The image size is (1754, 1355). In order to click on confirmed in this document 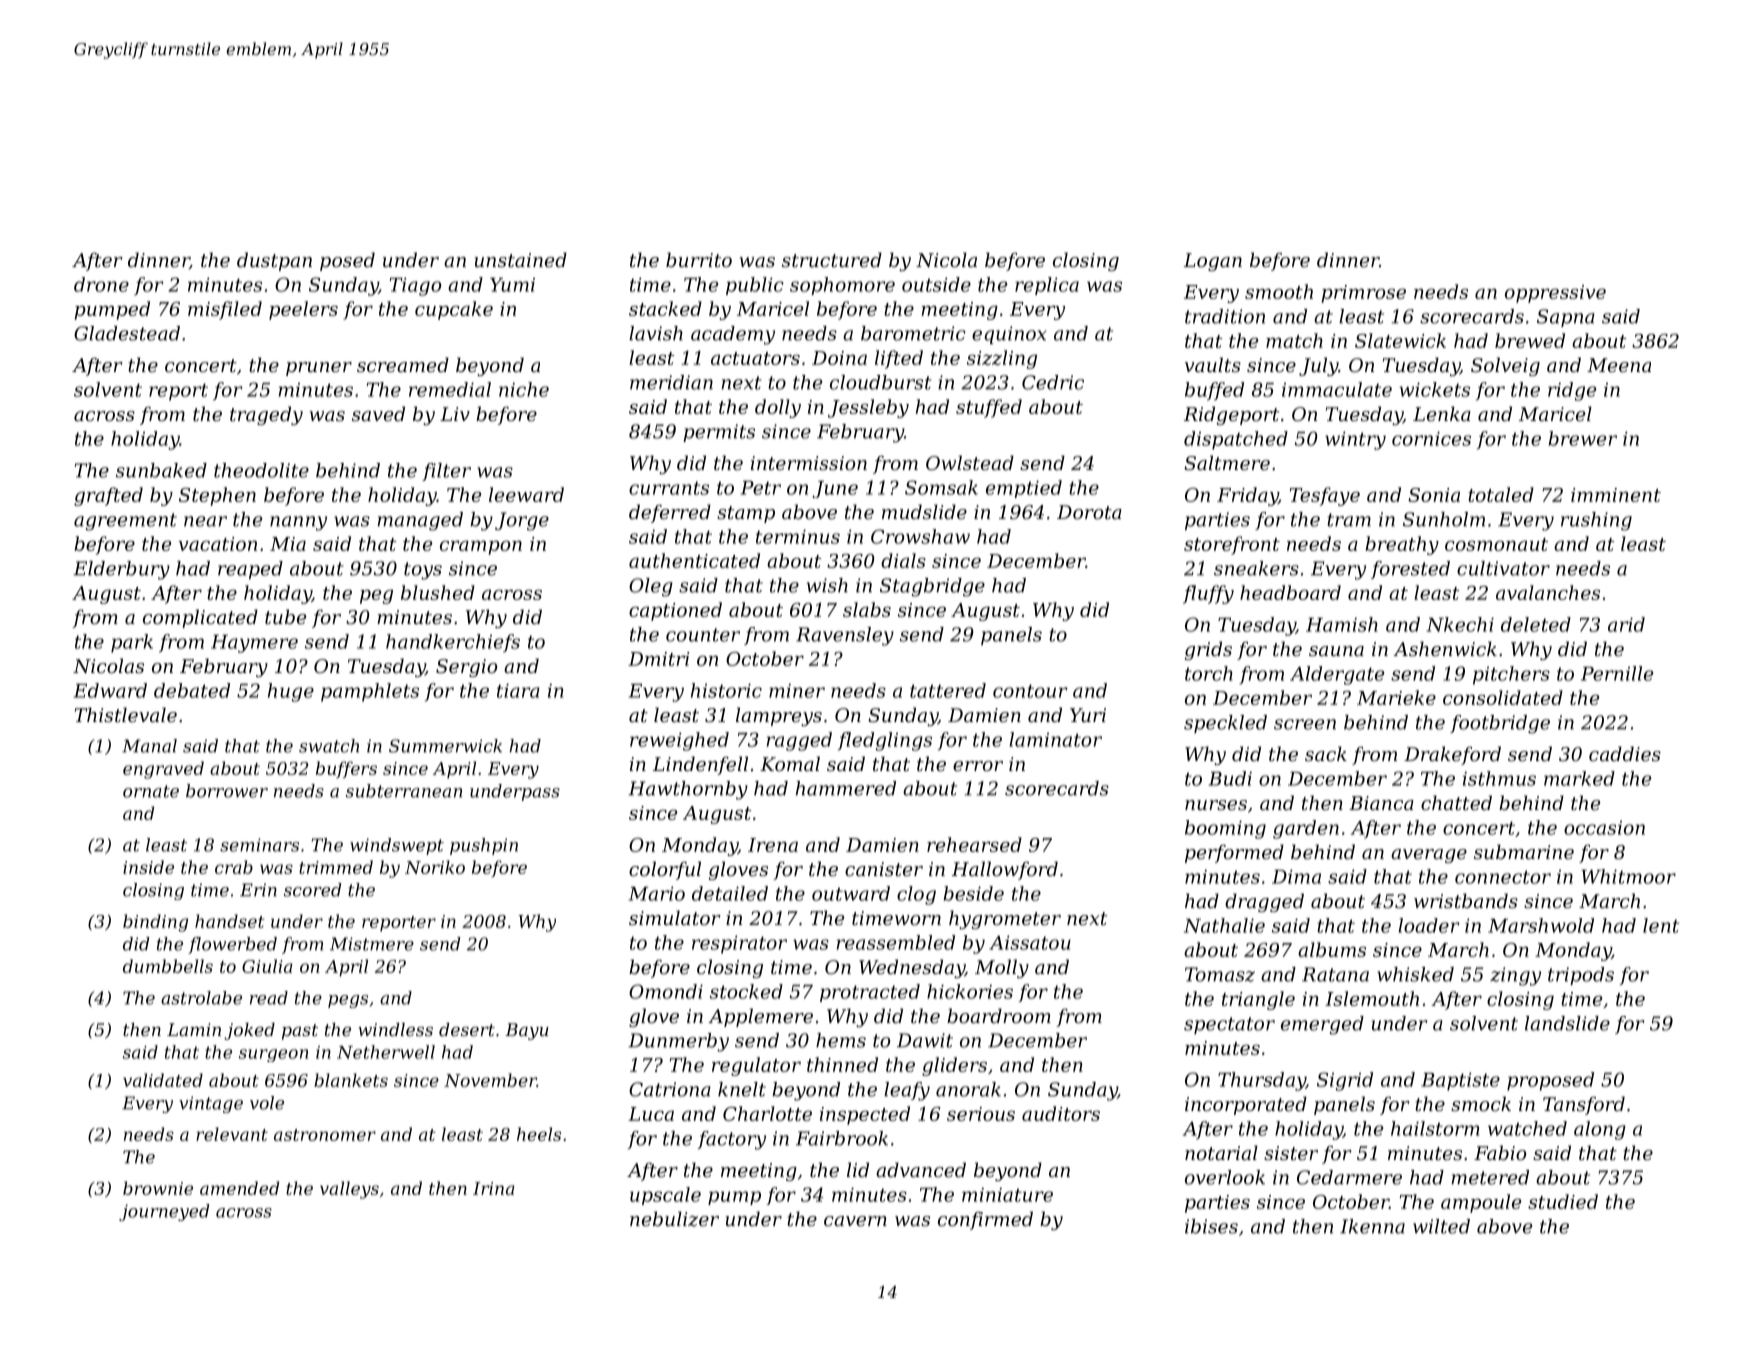, I will do `click(985, 1220)`.
